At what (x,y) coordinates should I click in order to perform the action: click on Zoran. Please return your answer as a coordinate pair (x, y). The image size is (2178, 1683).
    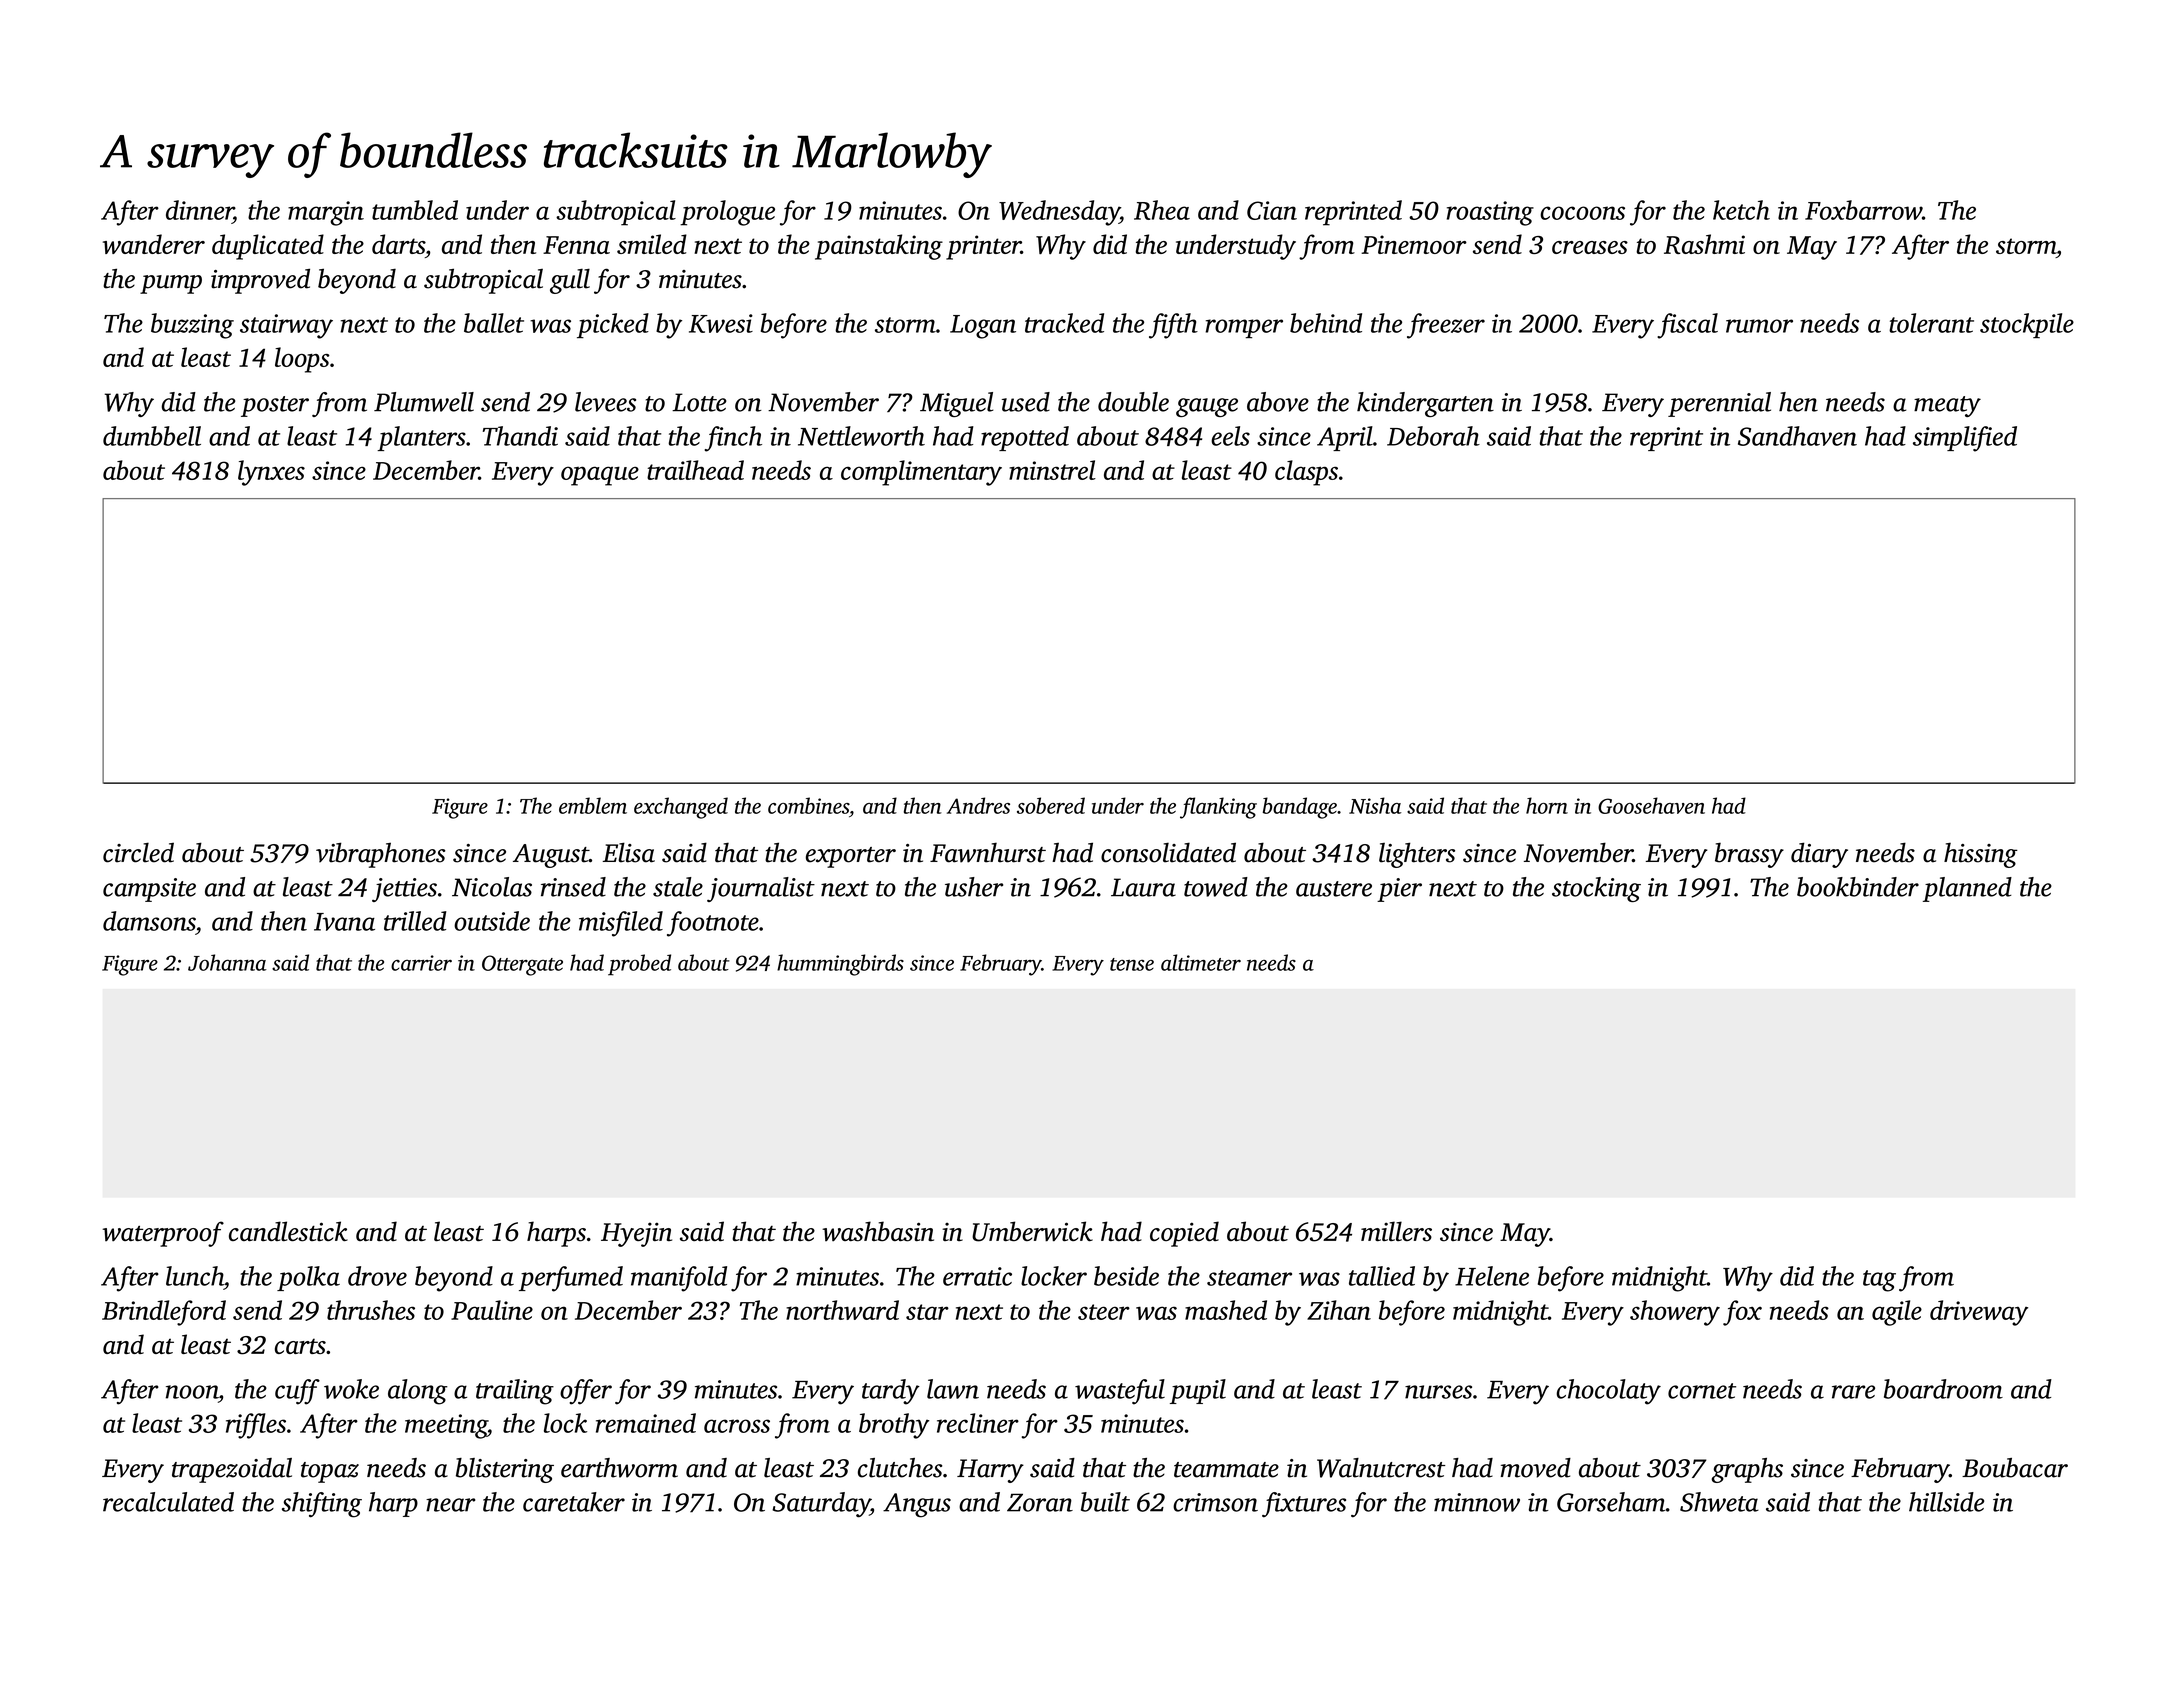
    Looking at the image, I should click on (1040, 1502).
